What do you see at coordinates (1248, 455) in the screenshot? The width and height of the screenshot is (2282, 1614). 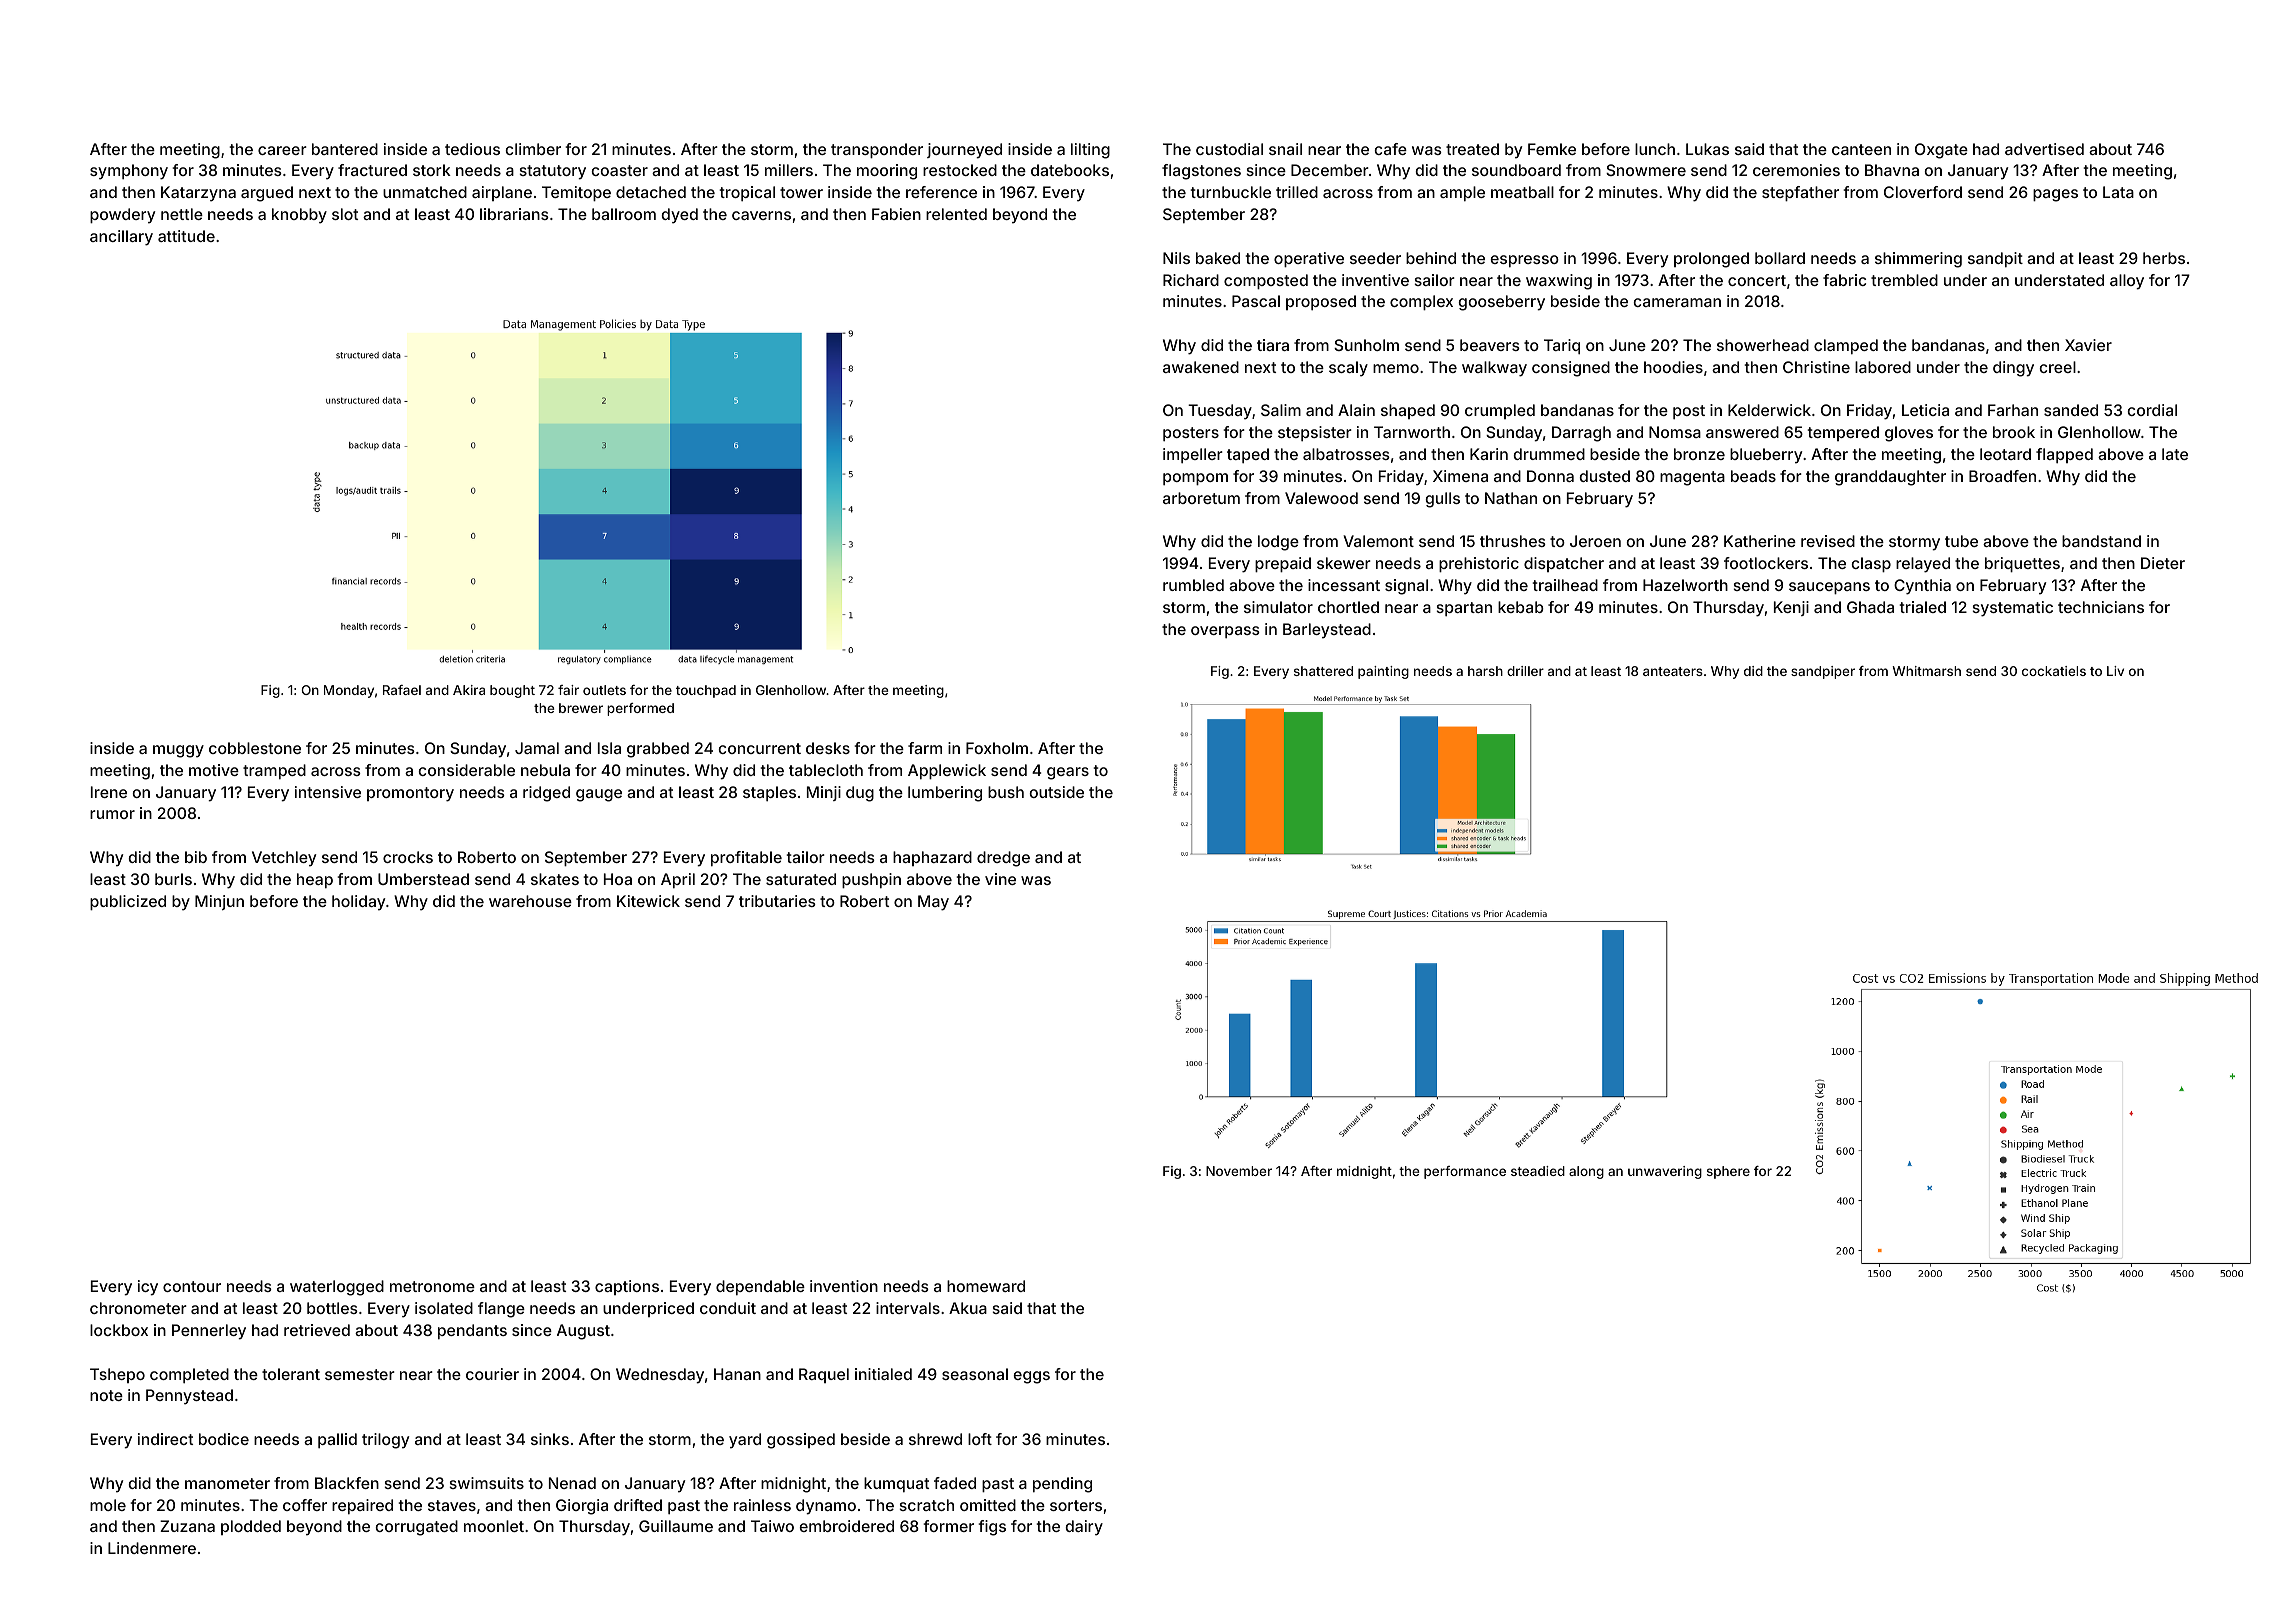 I see `taped` at bounding box center [1248, 455].
